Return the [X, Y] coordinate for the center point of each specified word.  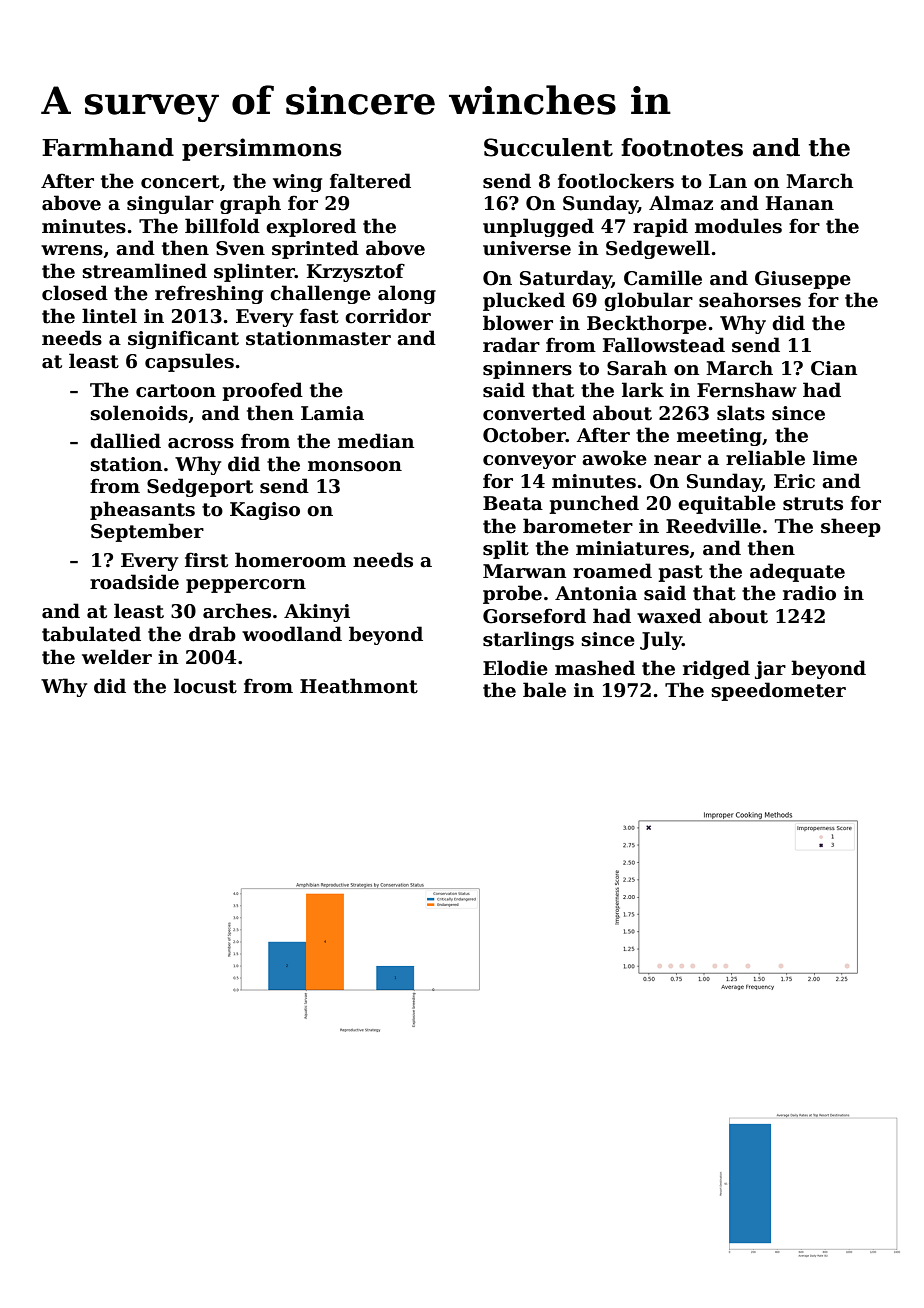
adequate [797, 572]
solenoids [139, 413]
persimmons [261, 149]
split [506, 549]
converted [534, 413]
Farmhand [108, 147]
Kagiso [265, 511]
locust [205, 686]
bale [544, 690]
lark [643, 390]
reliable [765, 458]
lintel [109, 316]
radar [511, 345]
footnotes [682, 147]
